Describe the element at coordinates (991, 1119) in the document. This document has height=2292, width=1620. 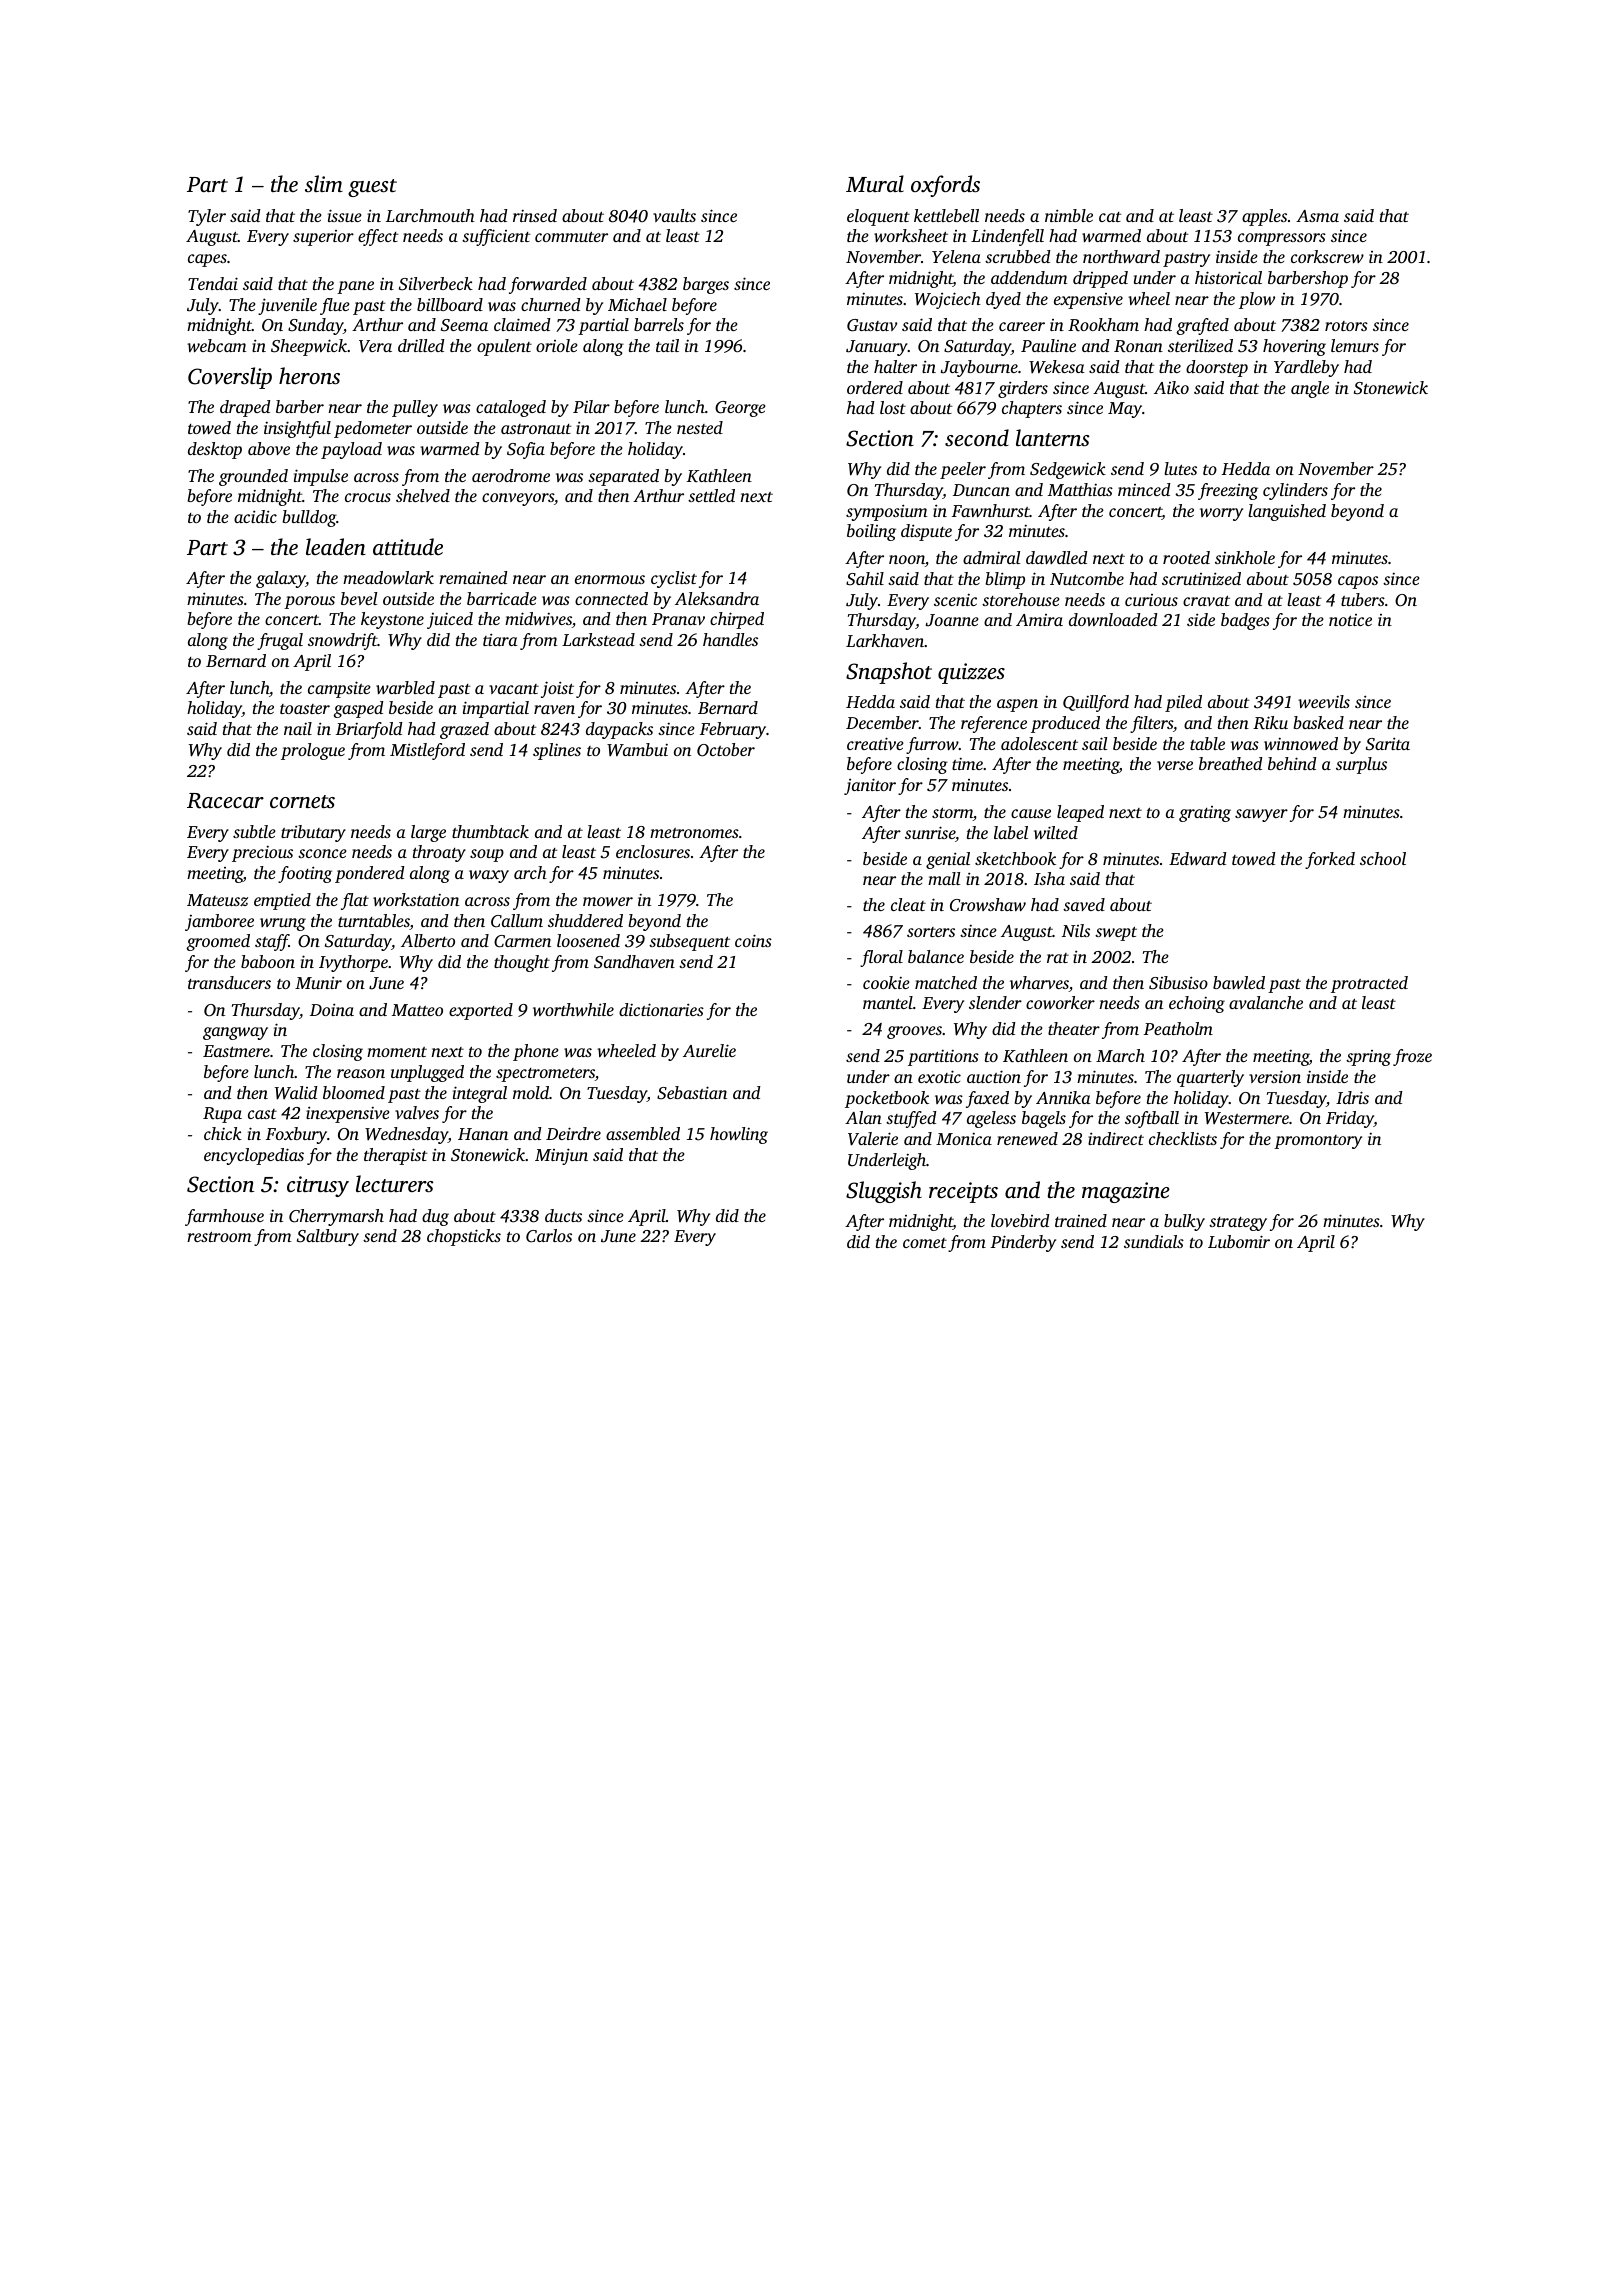
I see `ageless` at that location.
